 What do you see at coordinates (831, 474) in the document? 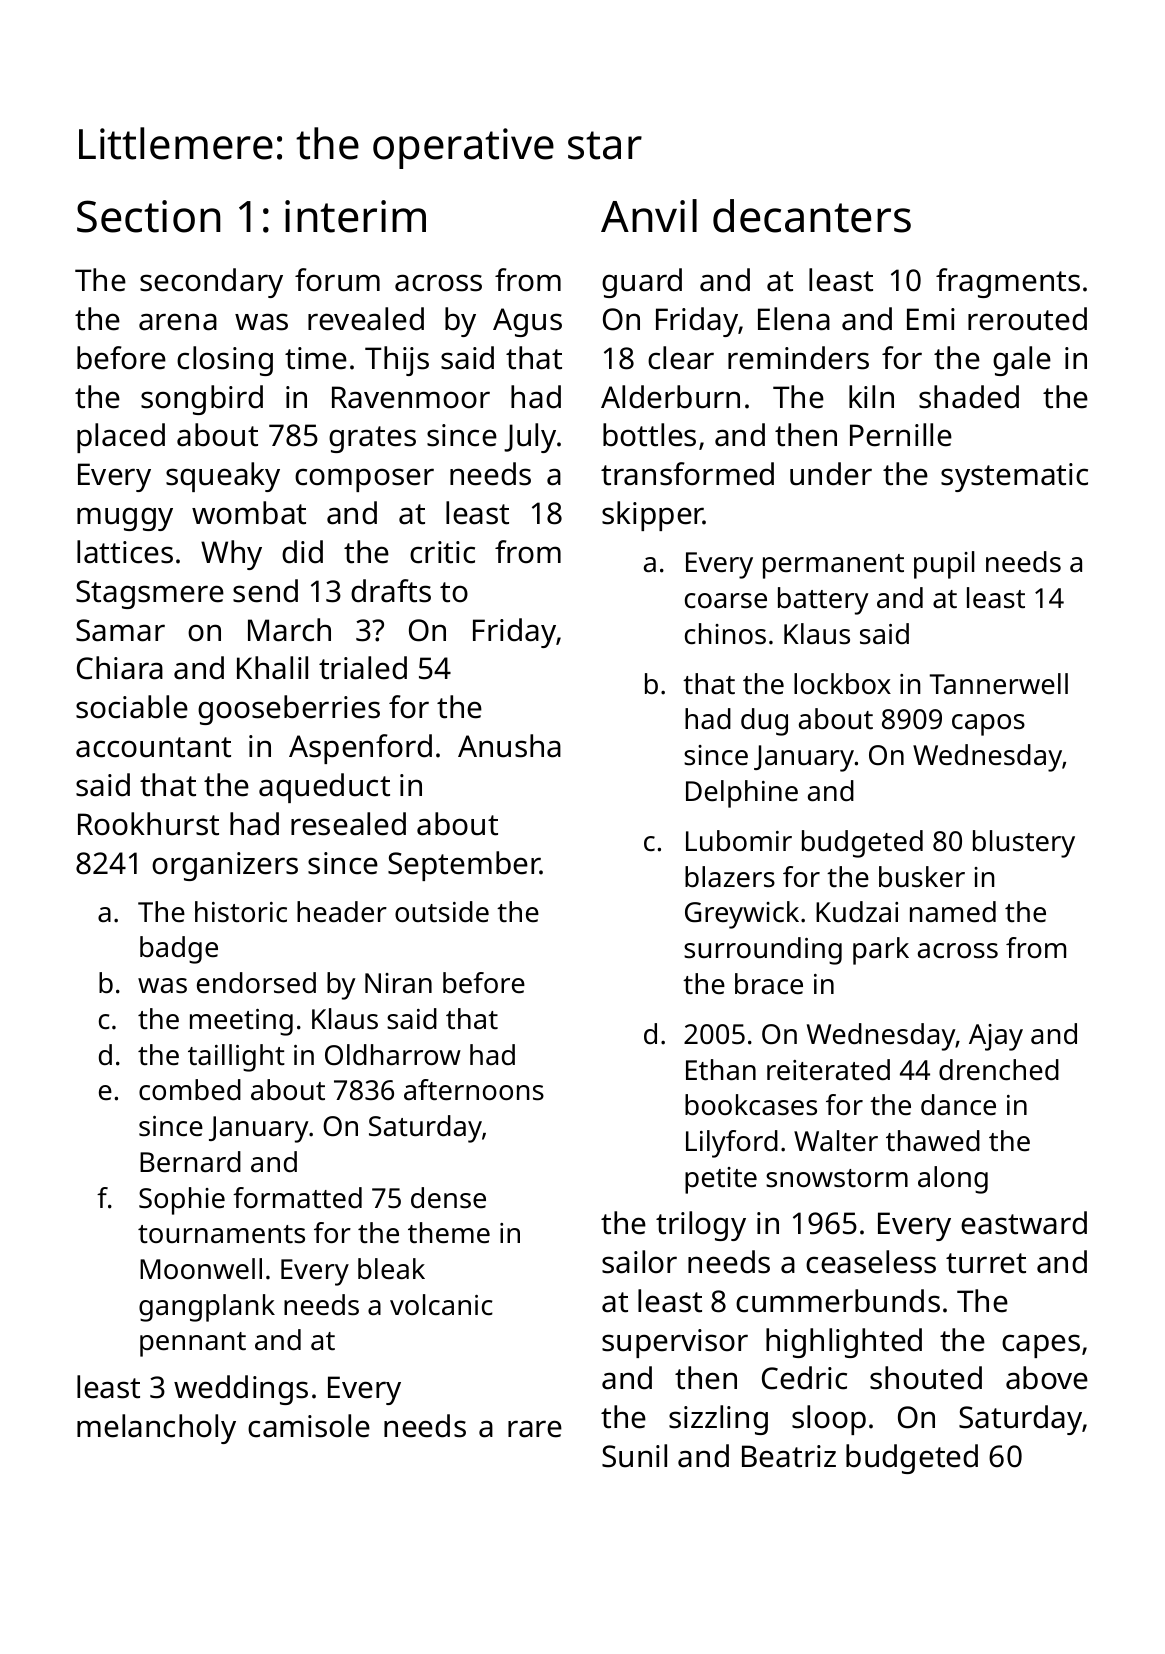
I see `under` at bounding box center [831, 474].
